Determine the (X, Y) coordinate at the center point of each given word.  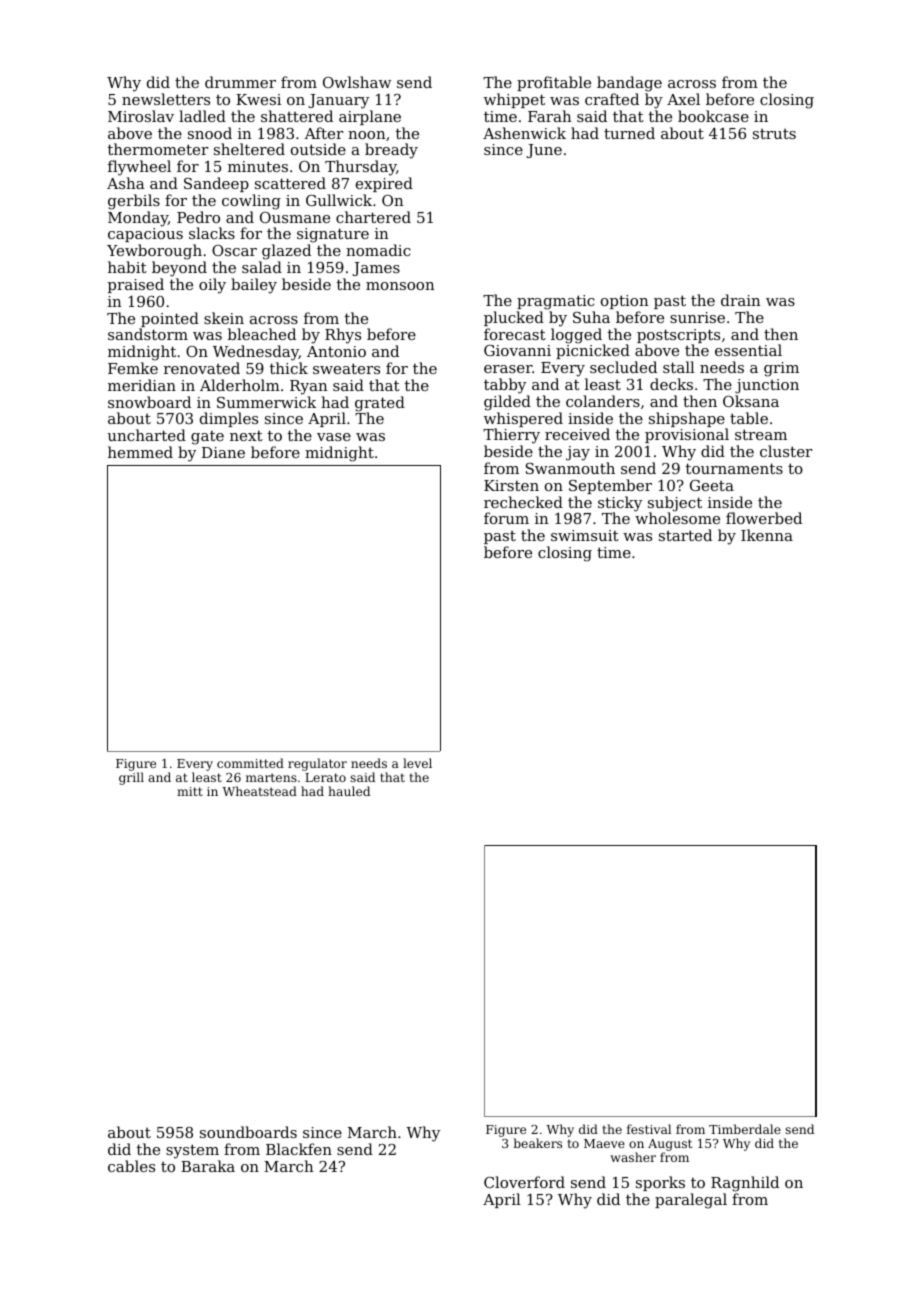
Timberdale (745, 1129)
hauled (349, 791)
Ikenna (767, 535)
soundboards (248, 1132)
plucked (514, 318)
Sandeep (216, 184)
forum (506, 518)
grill (131, 778)
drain (741, 300)
